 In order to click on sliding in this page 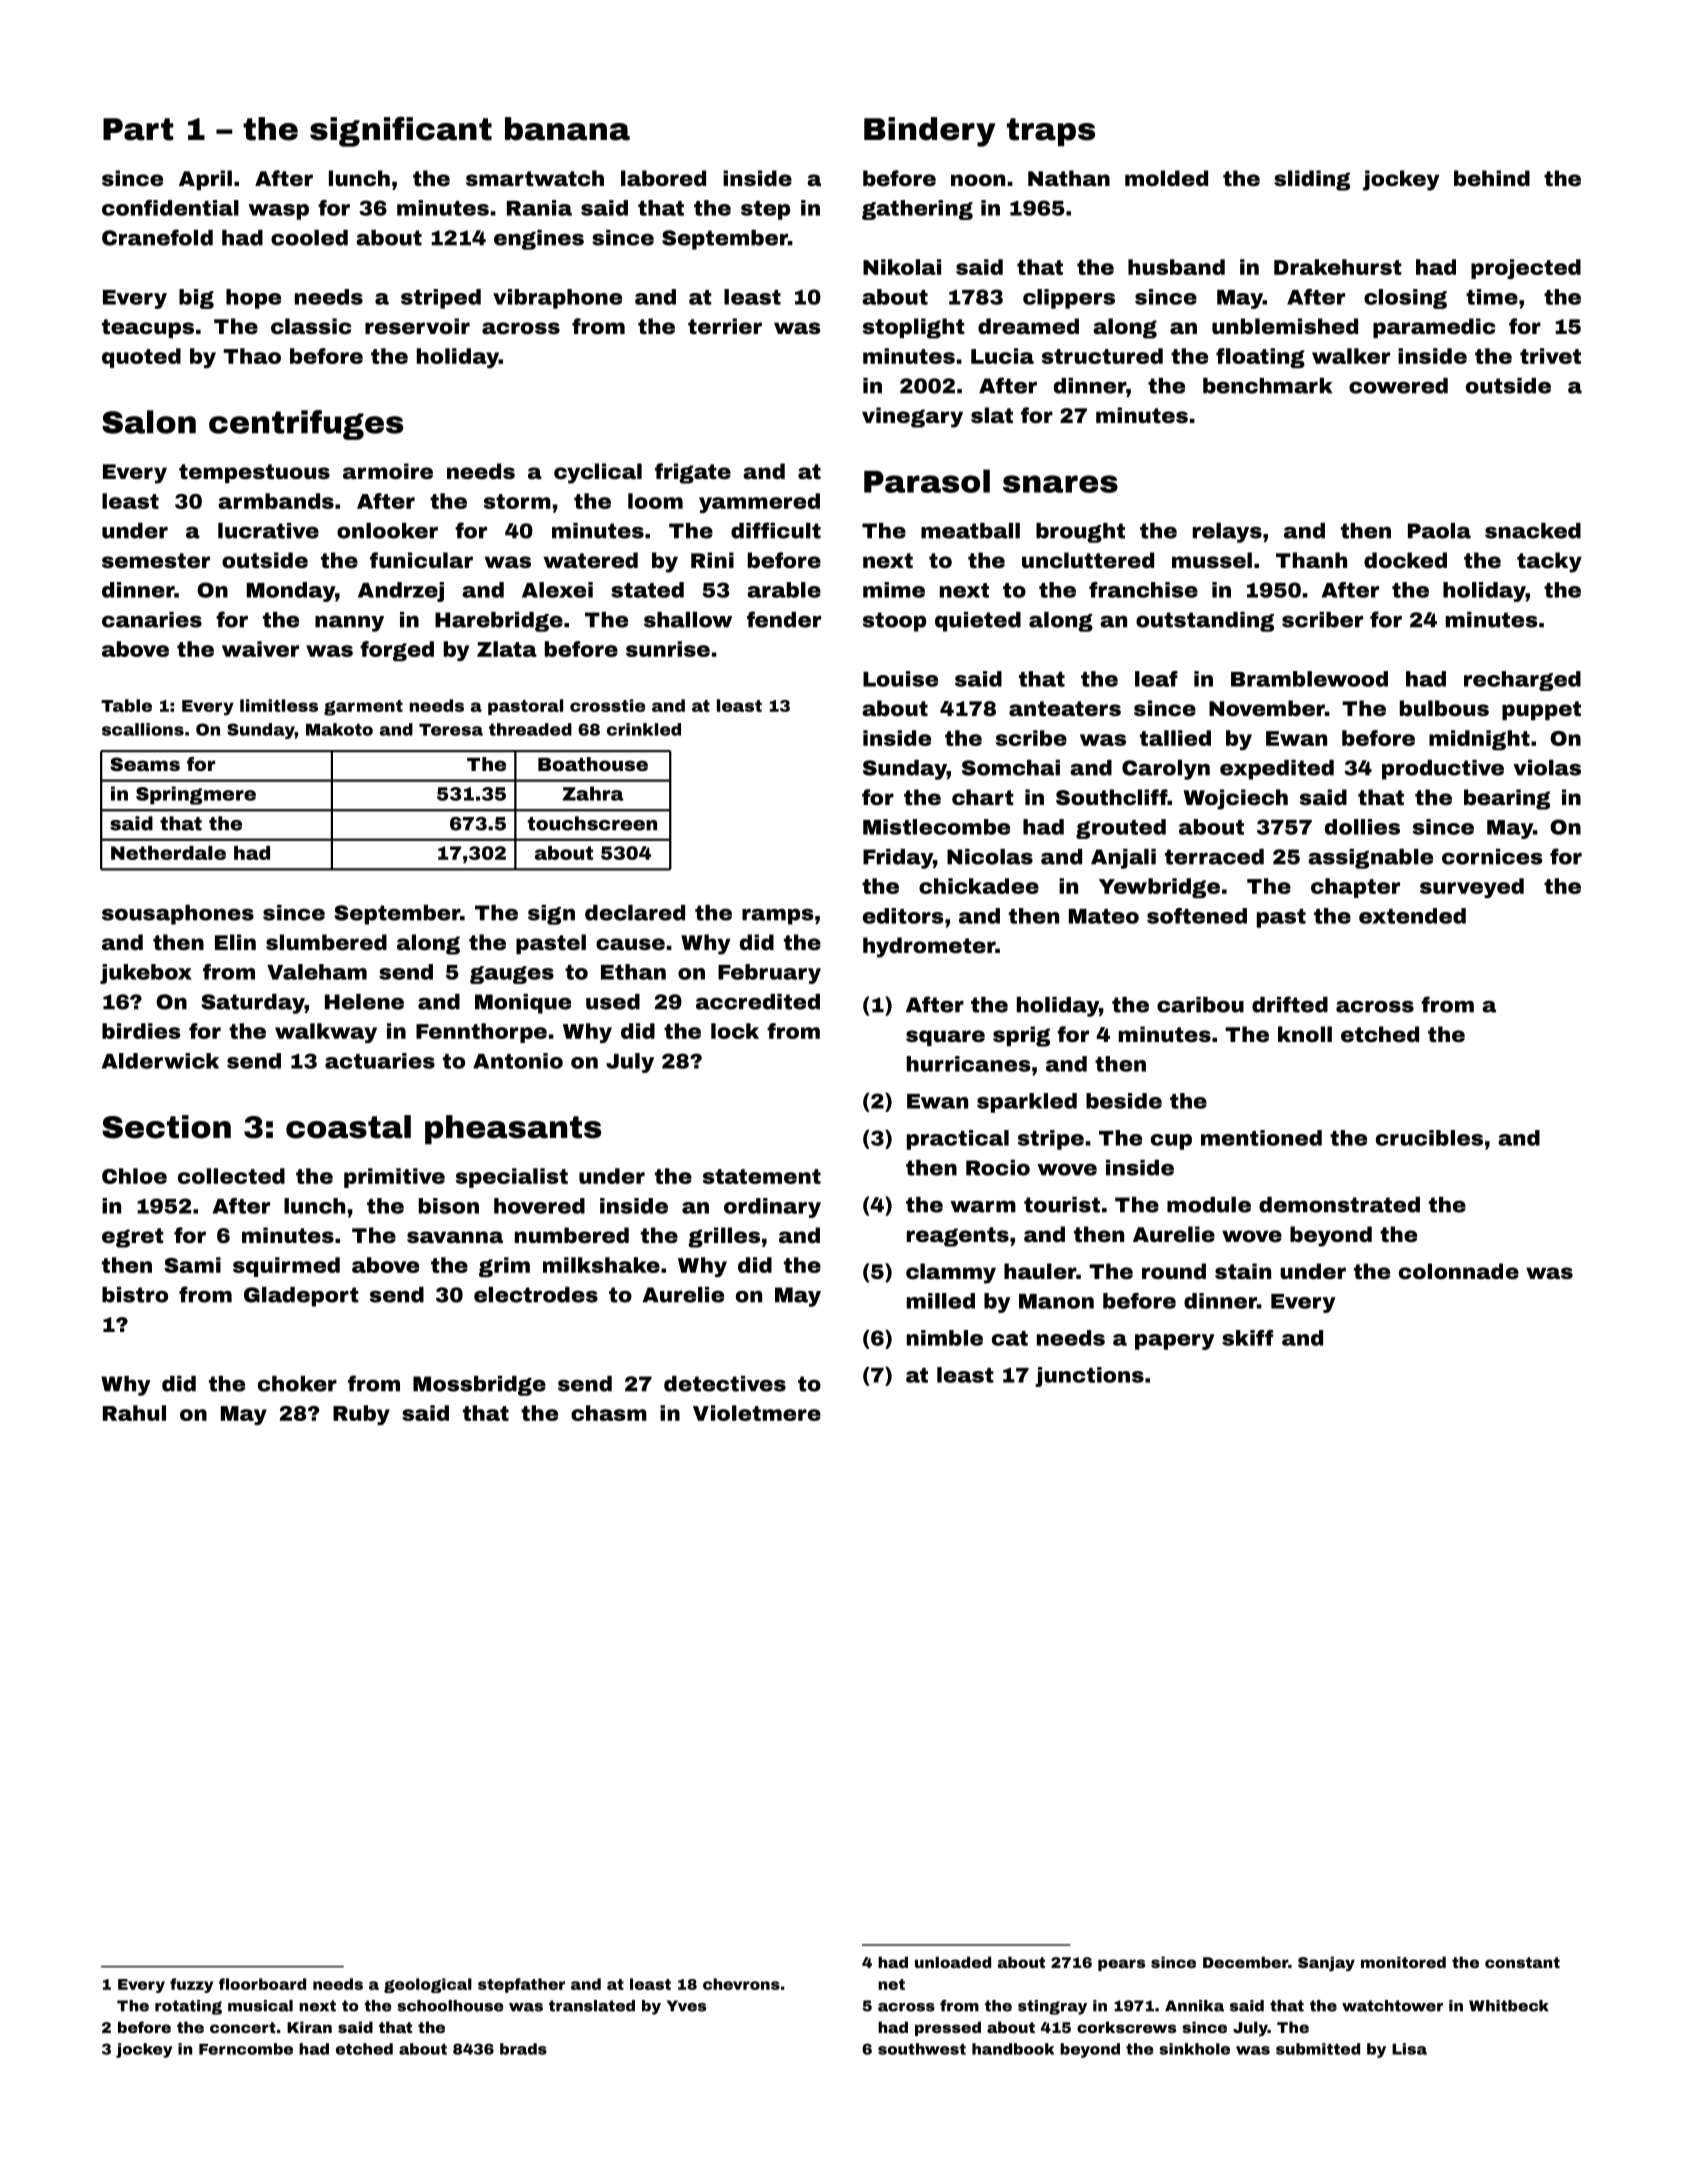, I will do `click(1312, 180)`.
